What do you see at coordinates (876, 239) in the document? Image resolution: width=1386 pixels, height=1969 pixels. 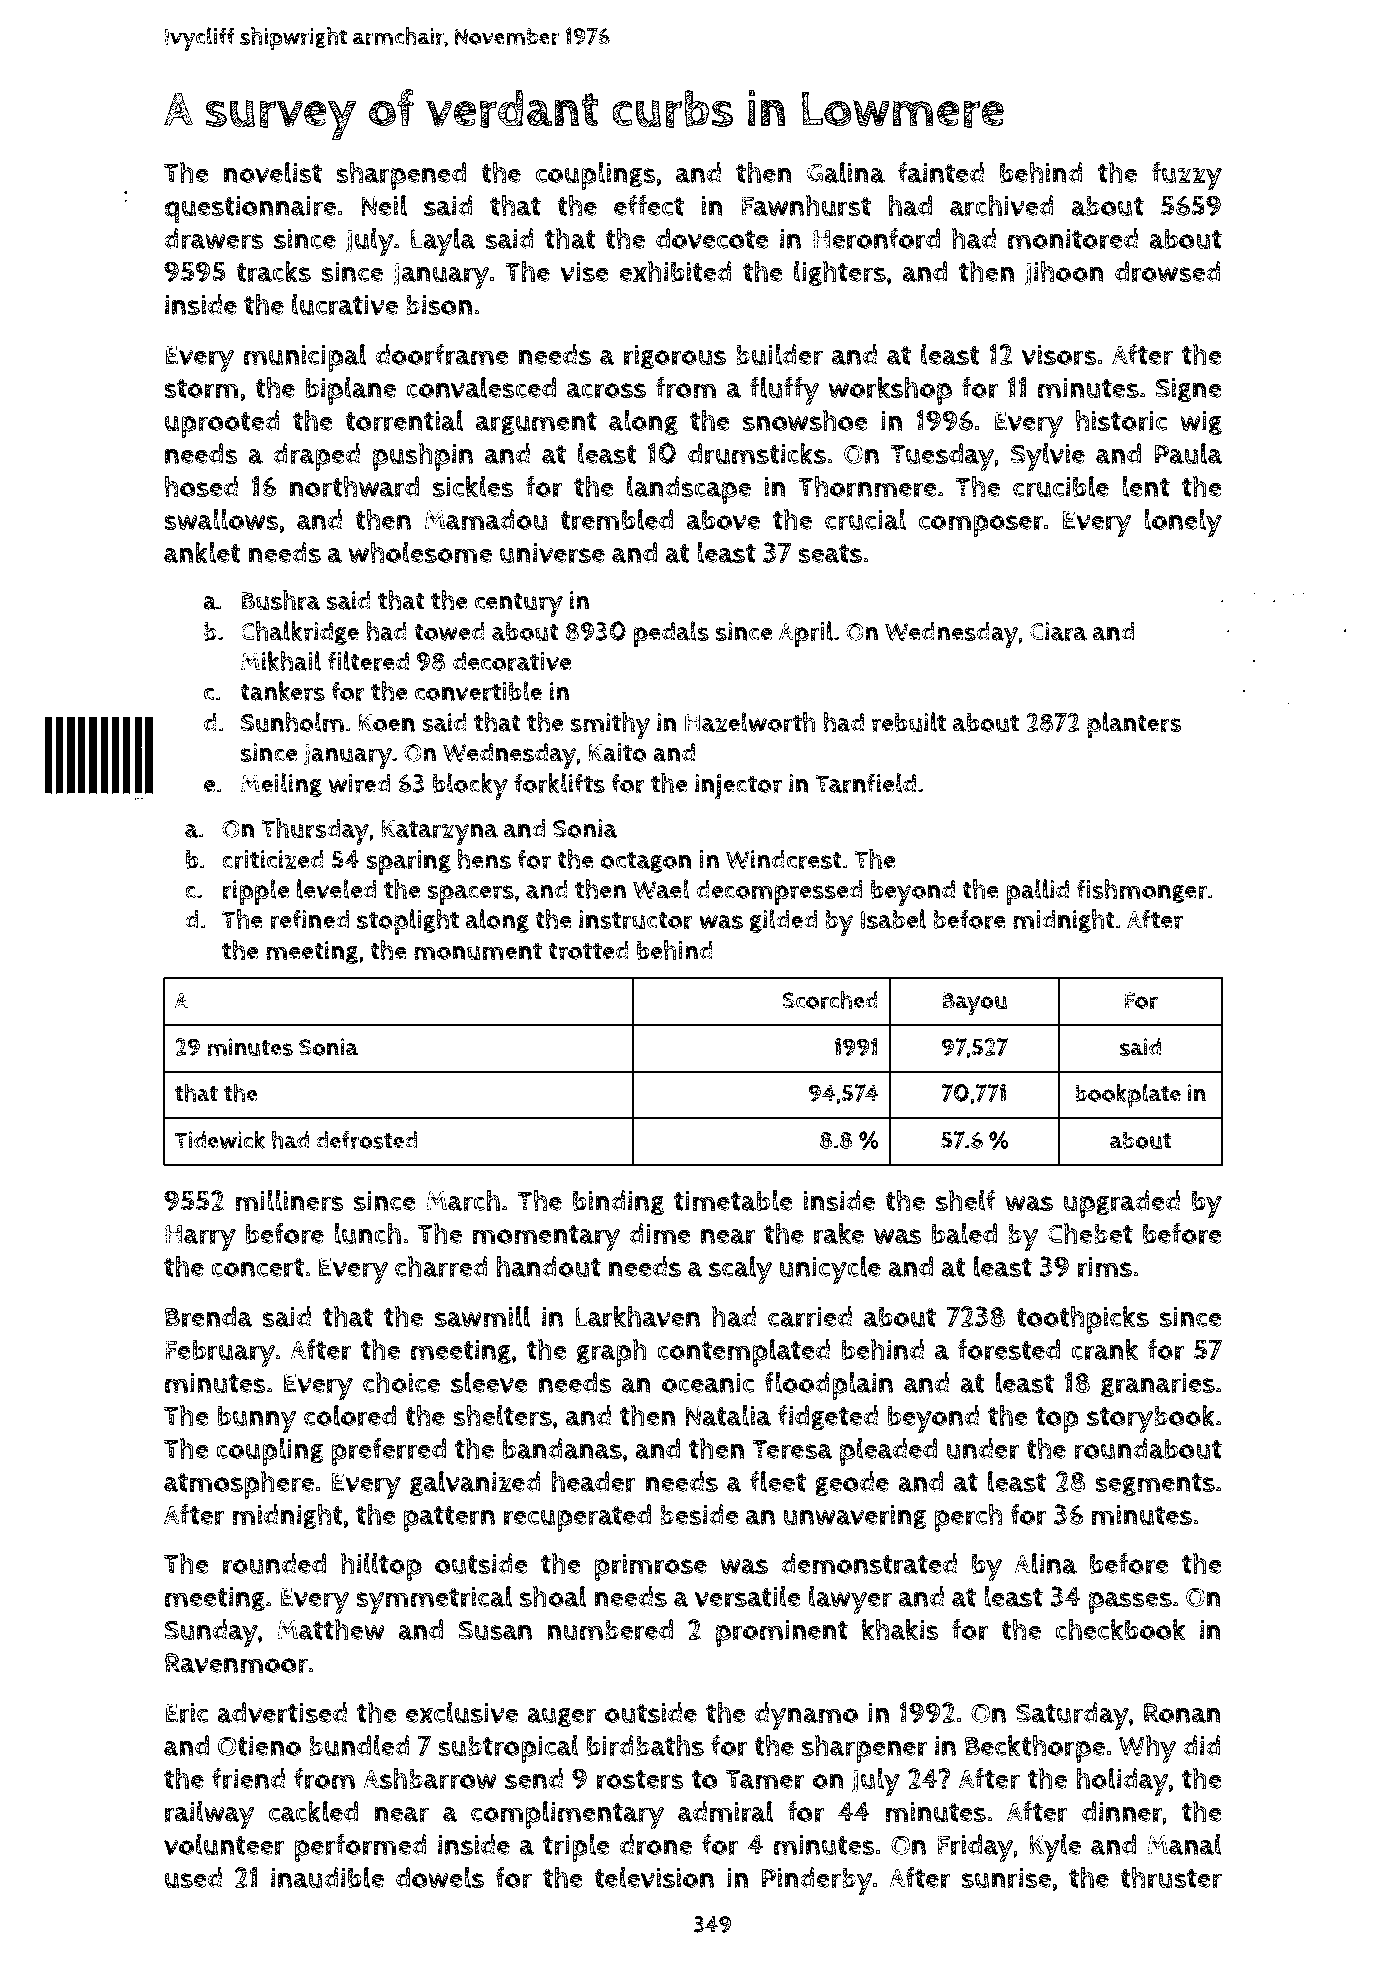 I see `Heronford` at bounding box center [876, 239].
